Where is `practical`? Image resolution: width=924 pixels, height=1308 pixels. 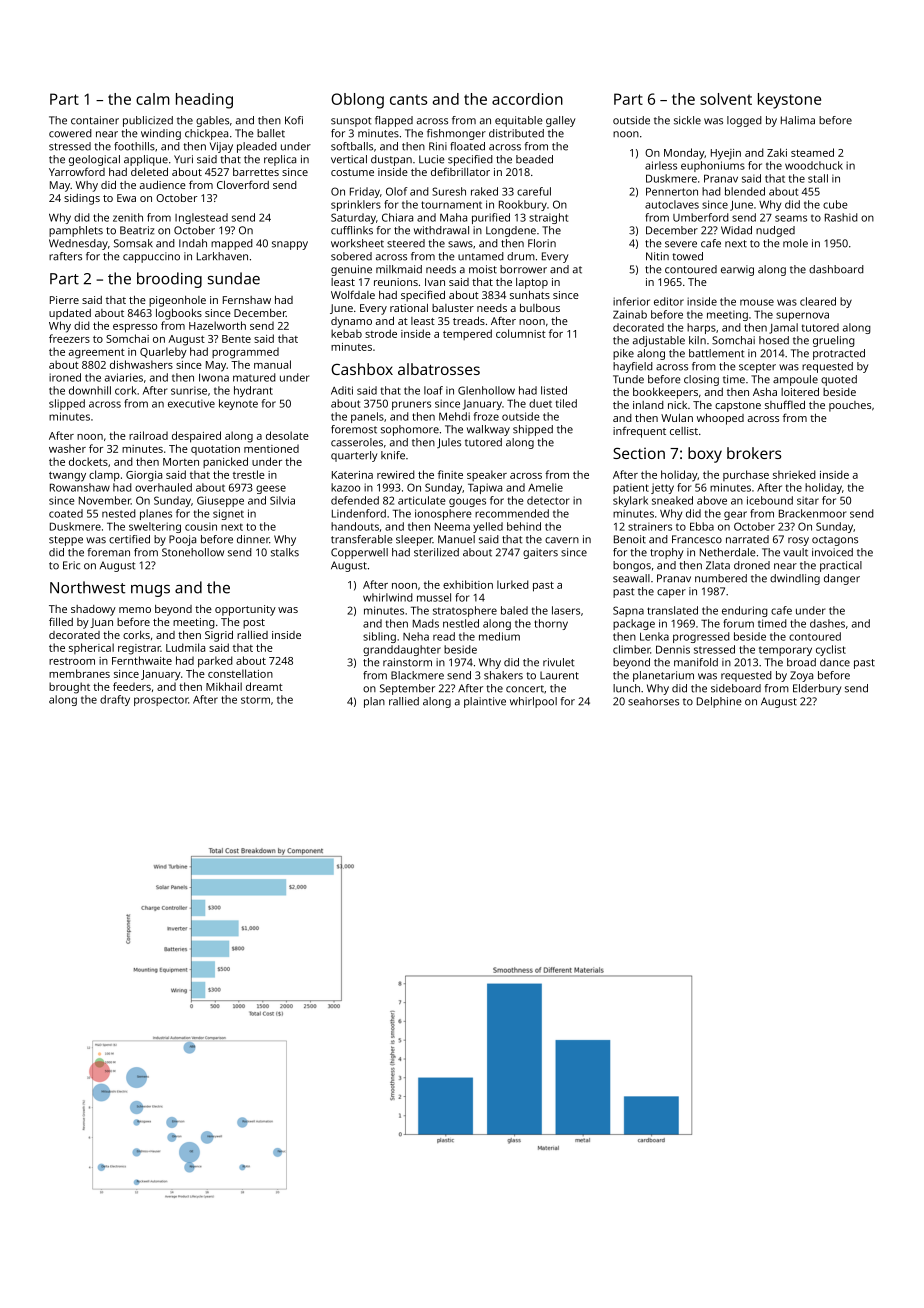
practical is located at coordinates (841, 566).
